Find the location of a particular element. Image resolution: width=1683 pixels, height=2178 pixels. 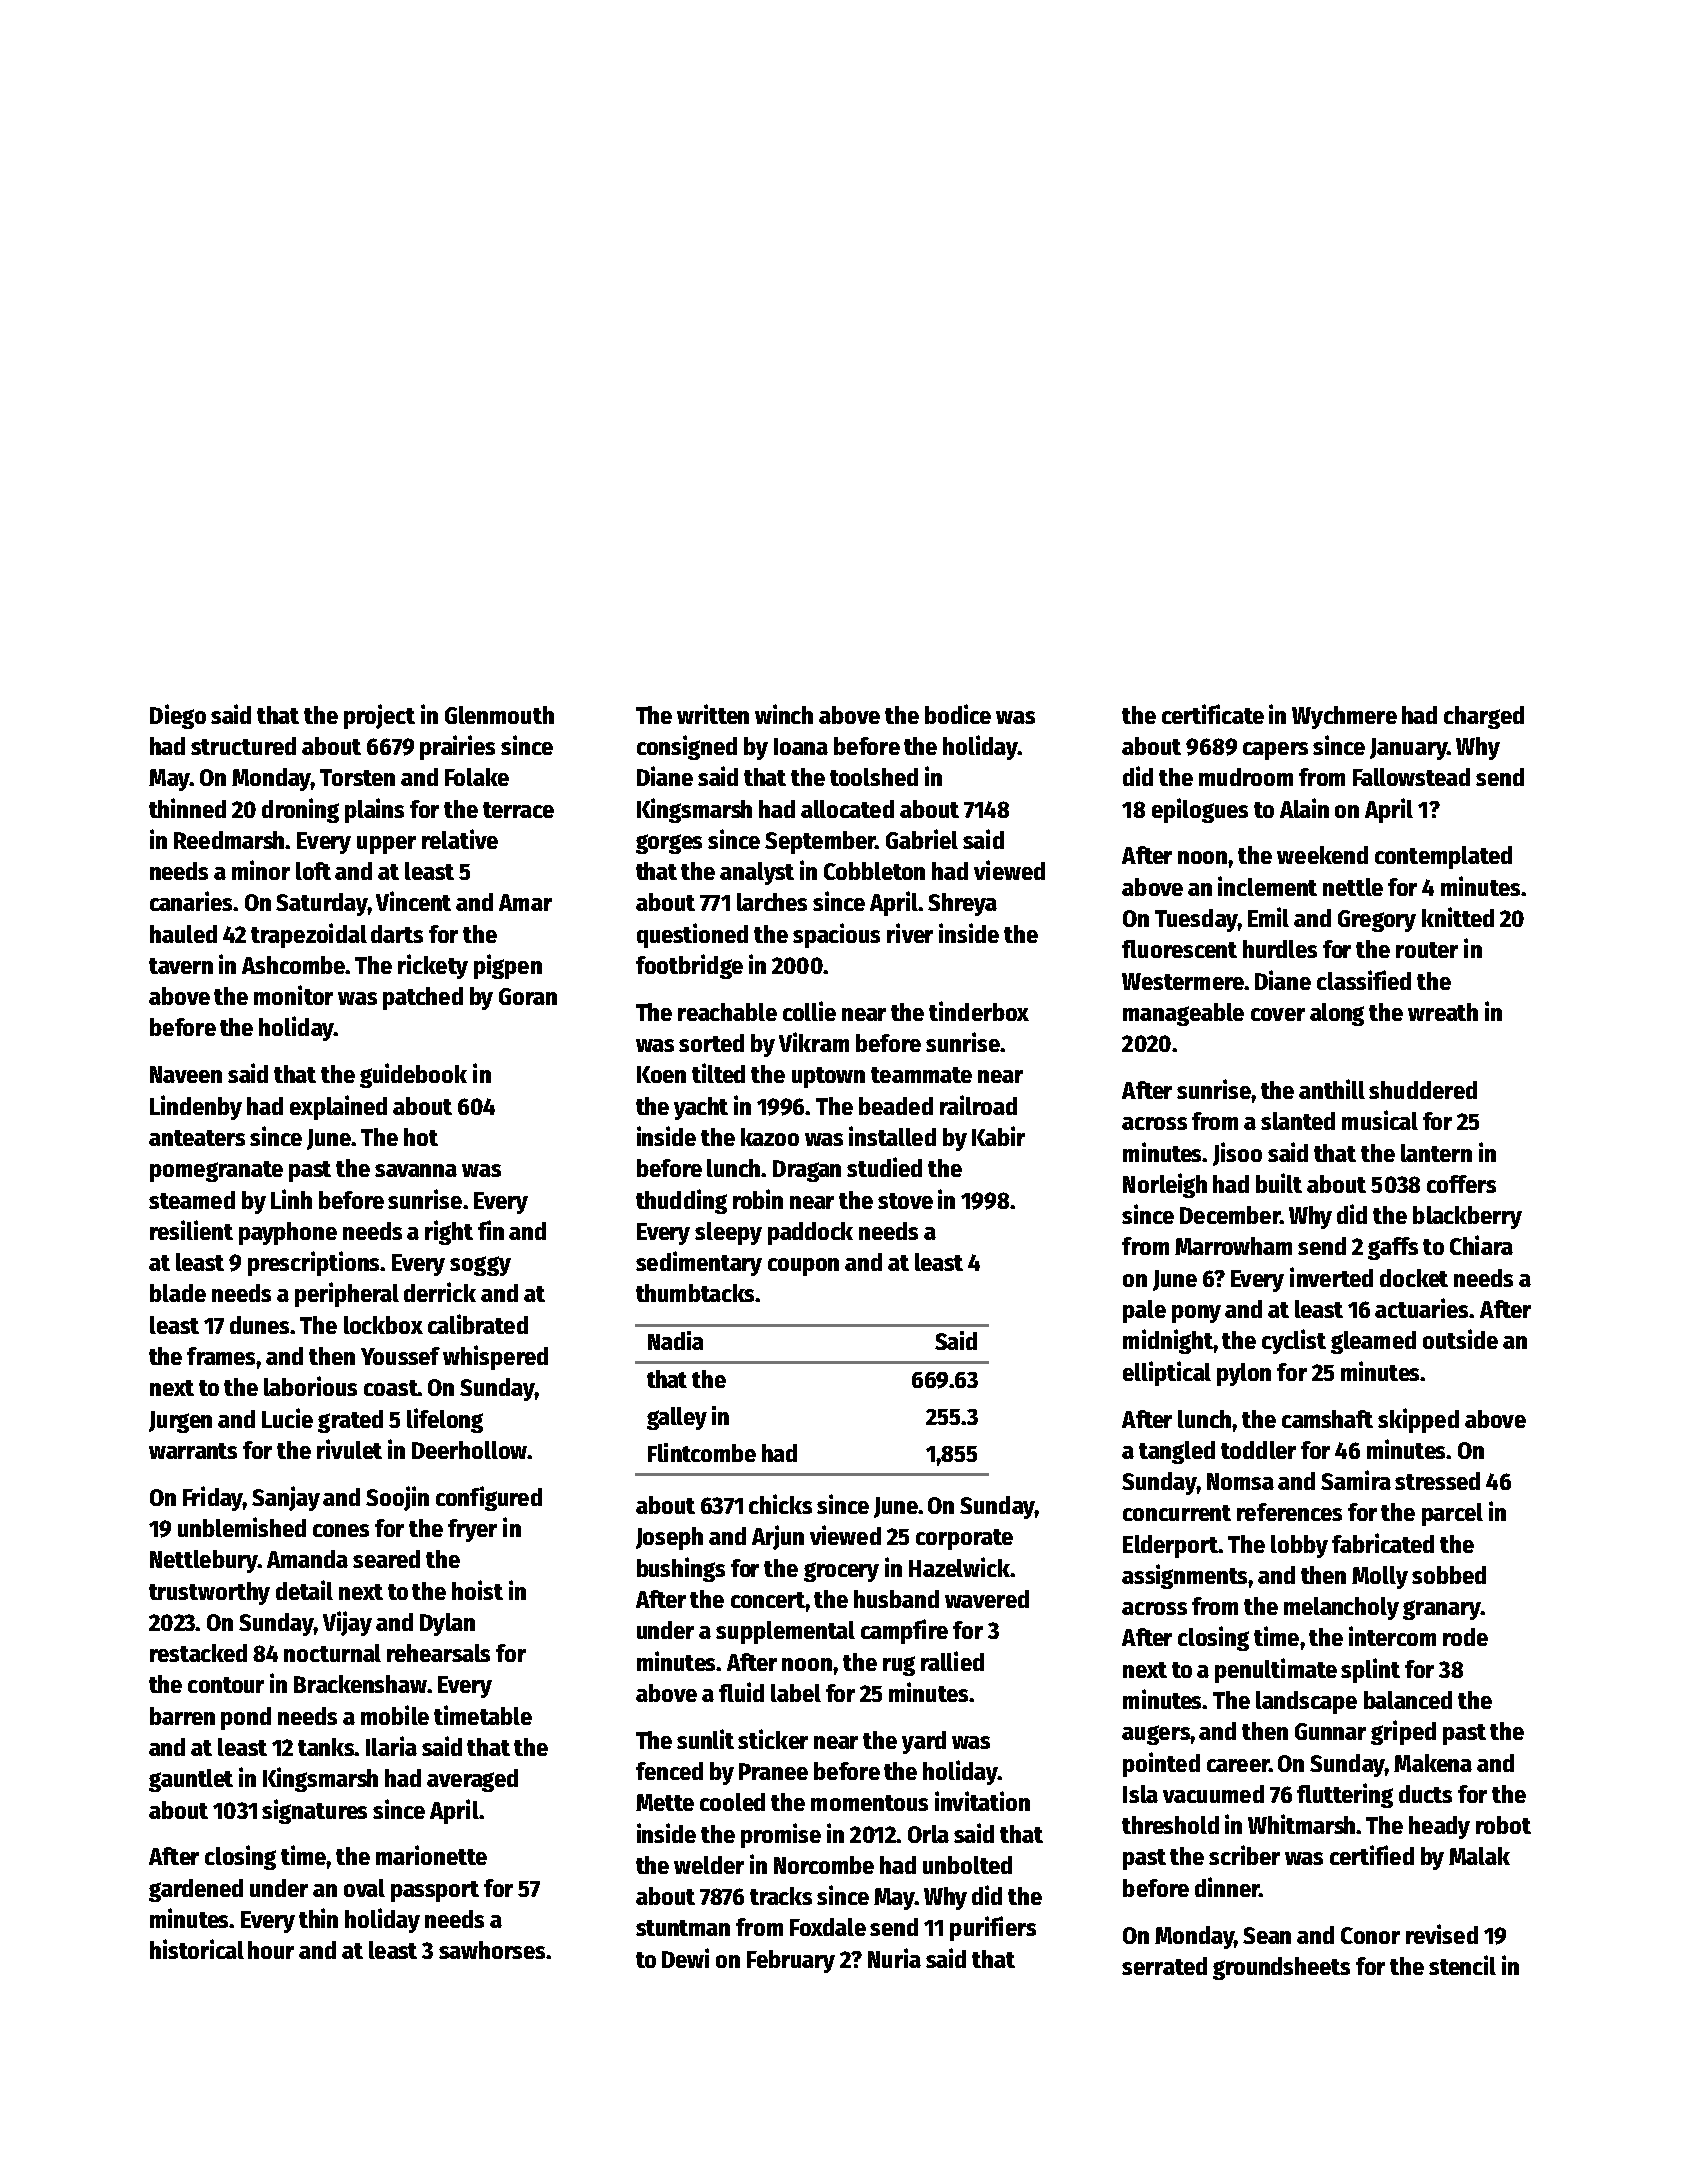

actuaries is located at coordinates (1422, 1308).
